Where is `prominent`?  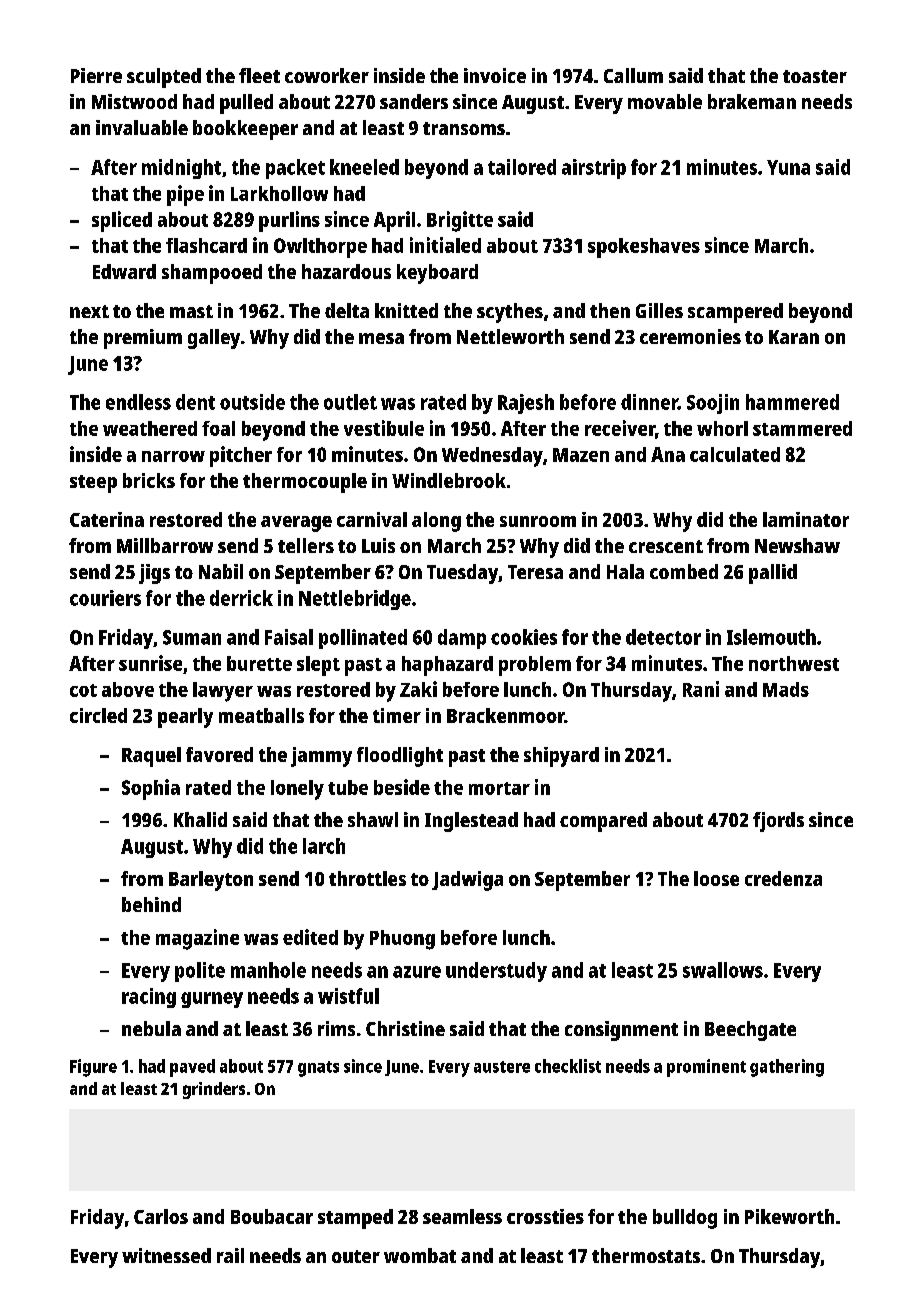 prominent is located at coordinates (706, 1068).
